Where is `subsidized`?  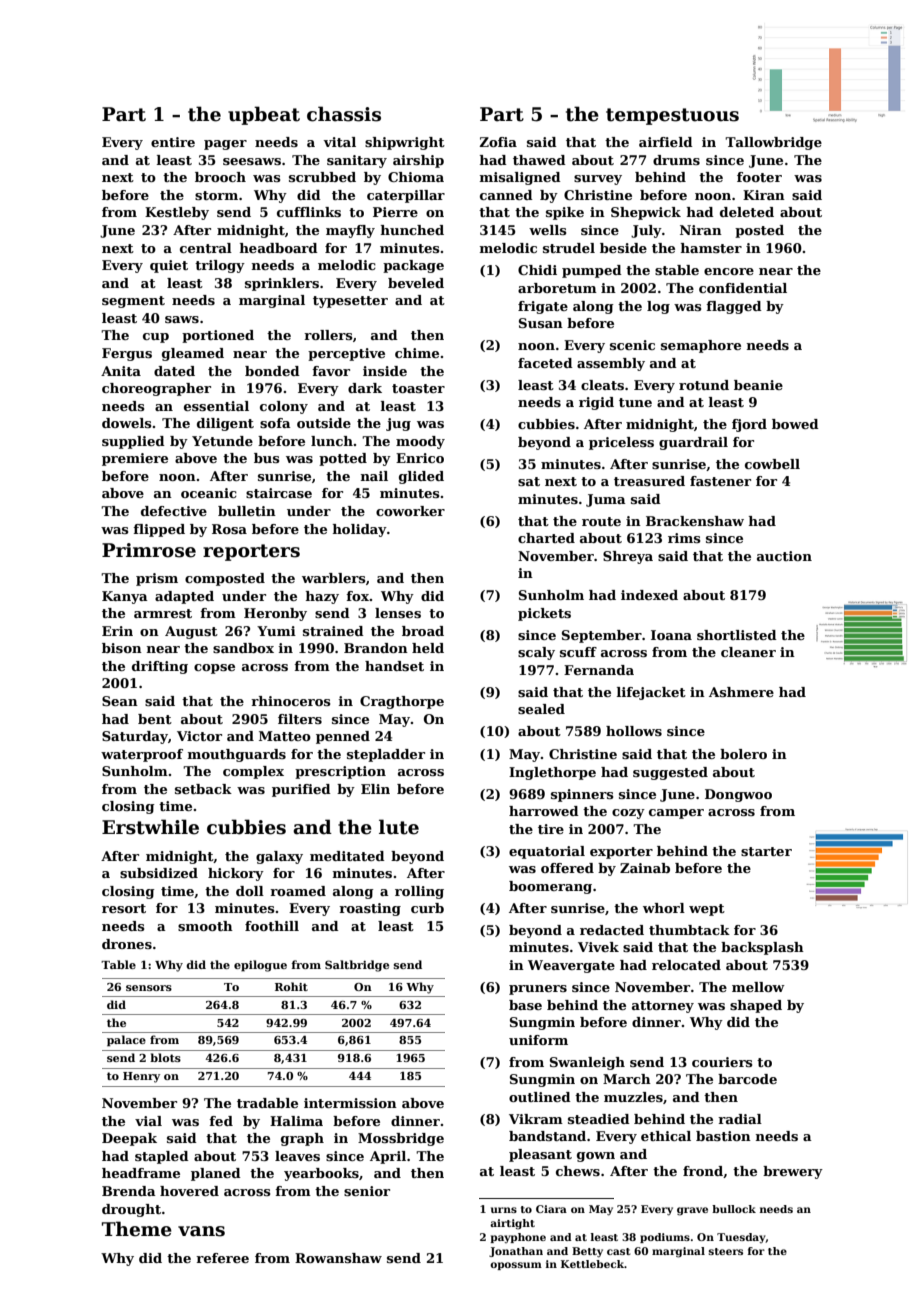 subsidized is located at coordinates (159, 873).
